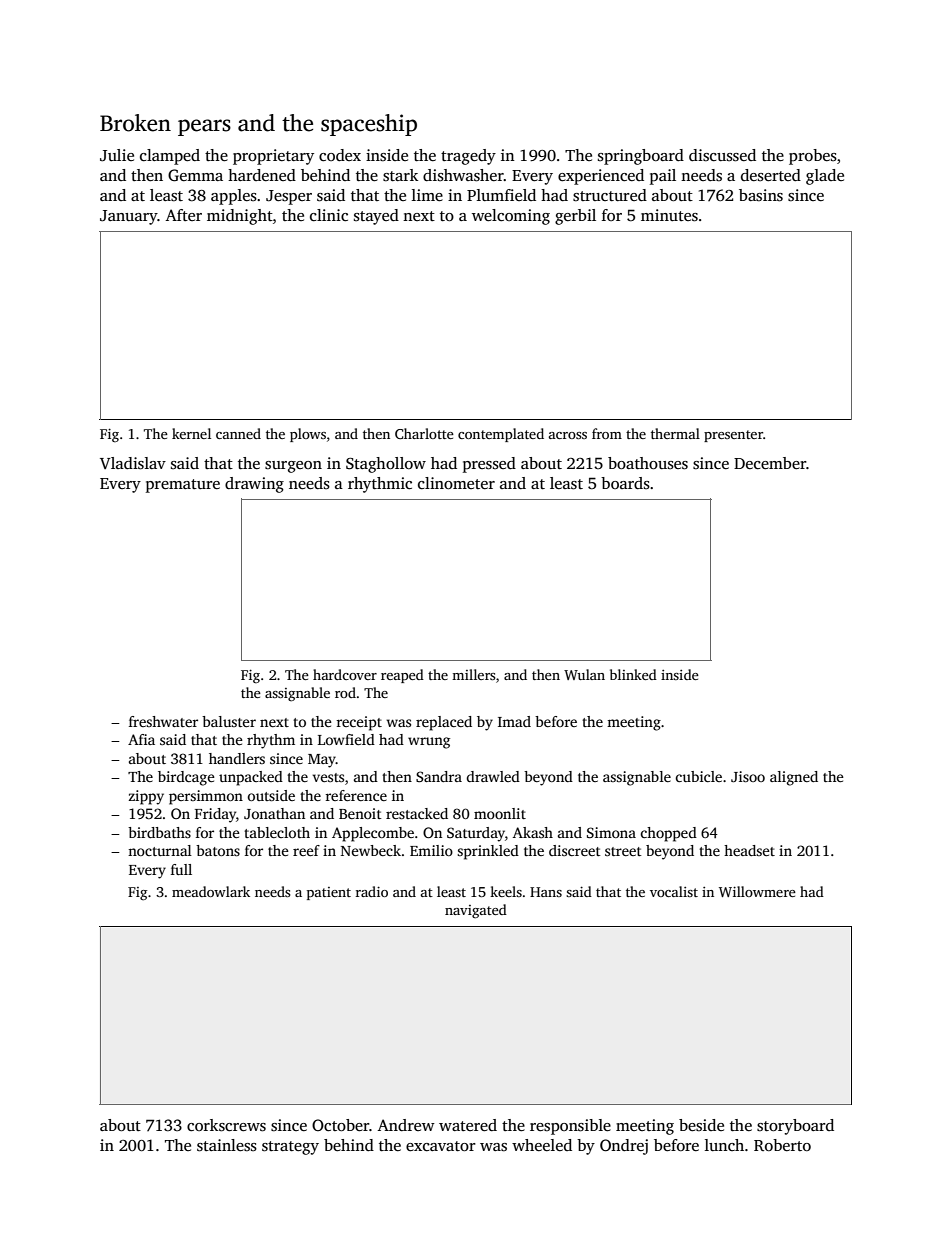  Describe the element at coordinates (749, 850) in the screenshot. I see `headset` at that location.
